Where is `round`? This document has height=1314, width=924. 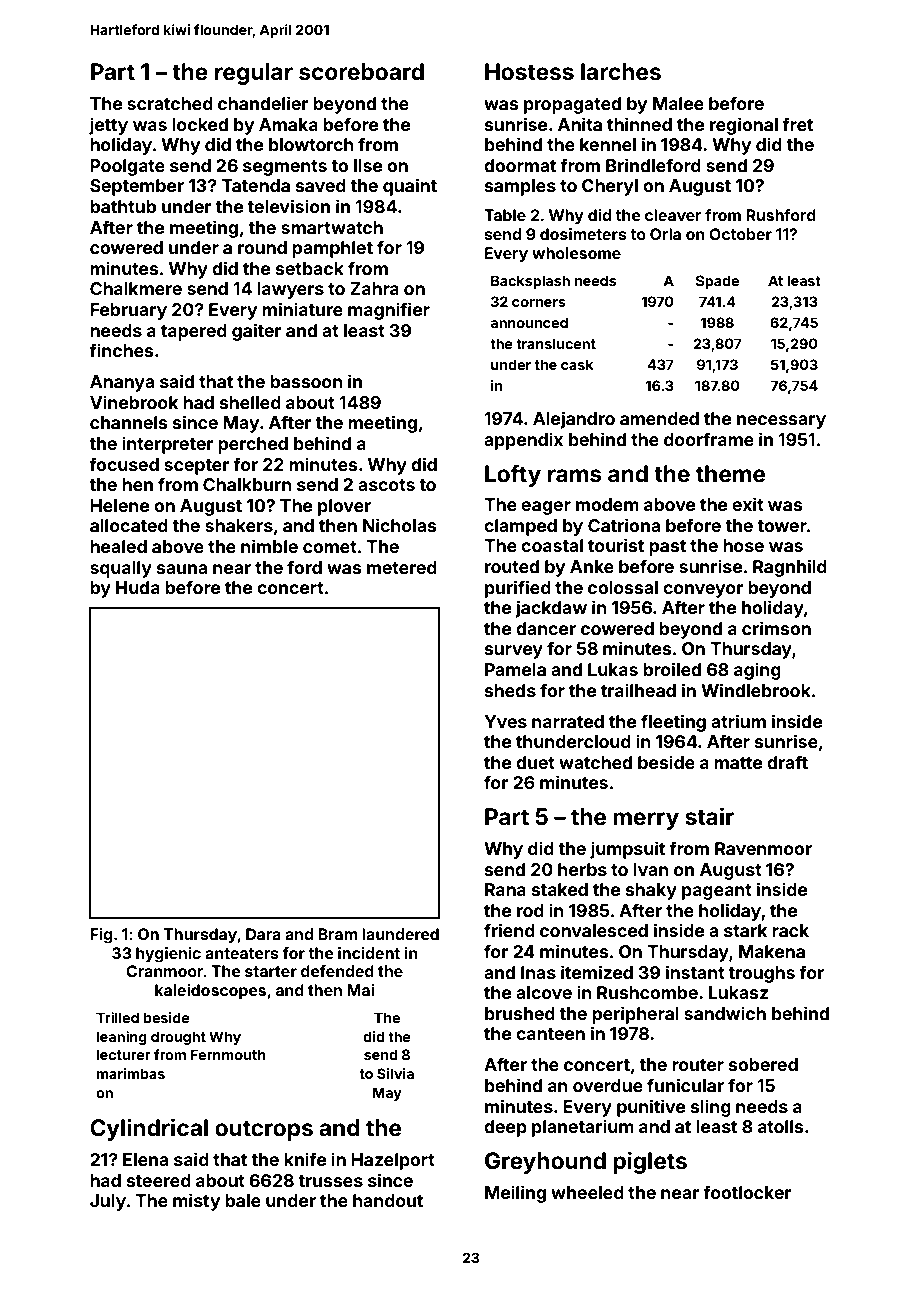
round is located at coordinates (262, 247).
